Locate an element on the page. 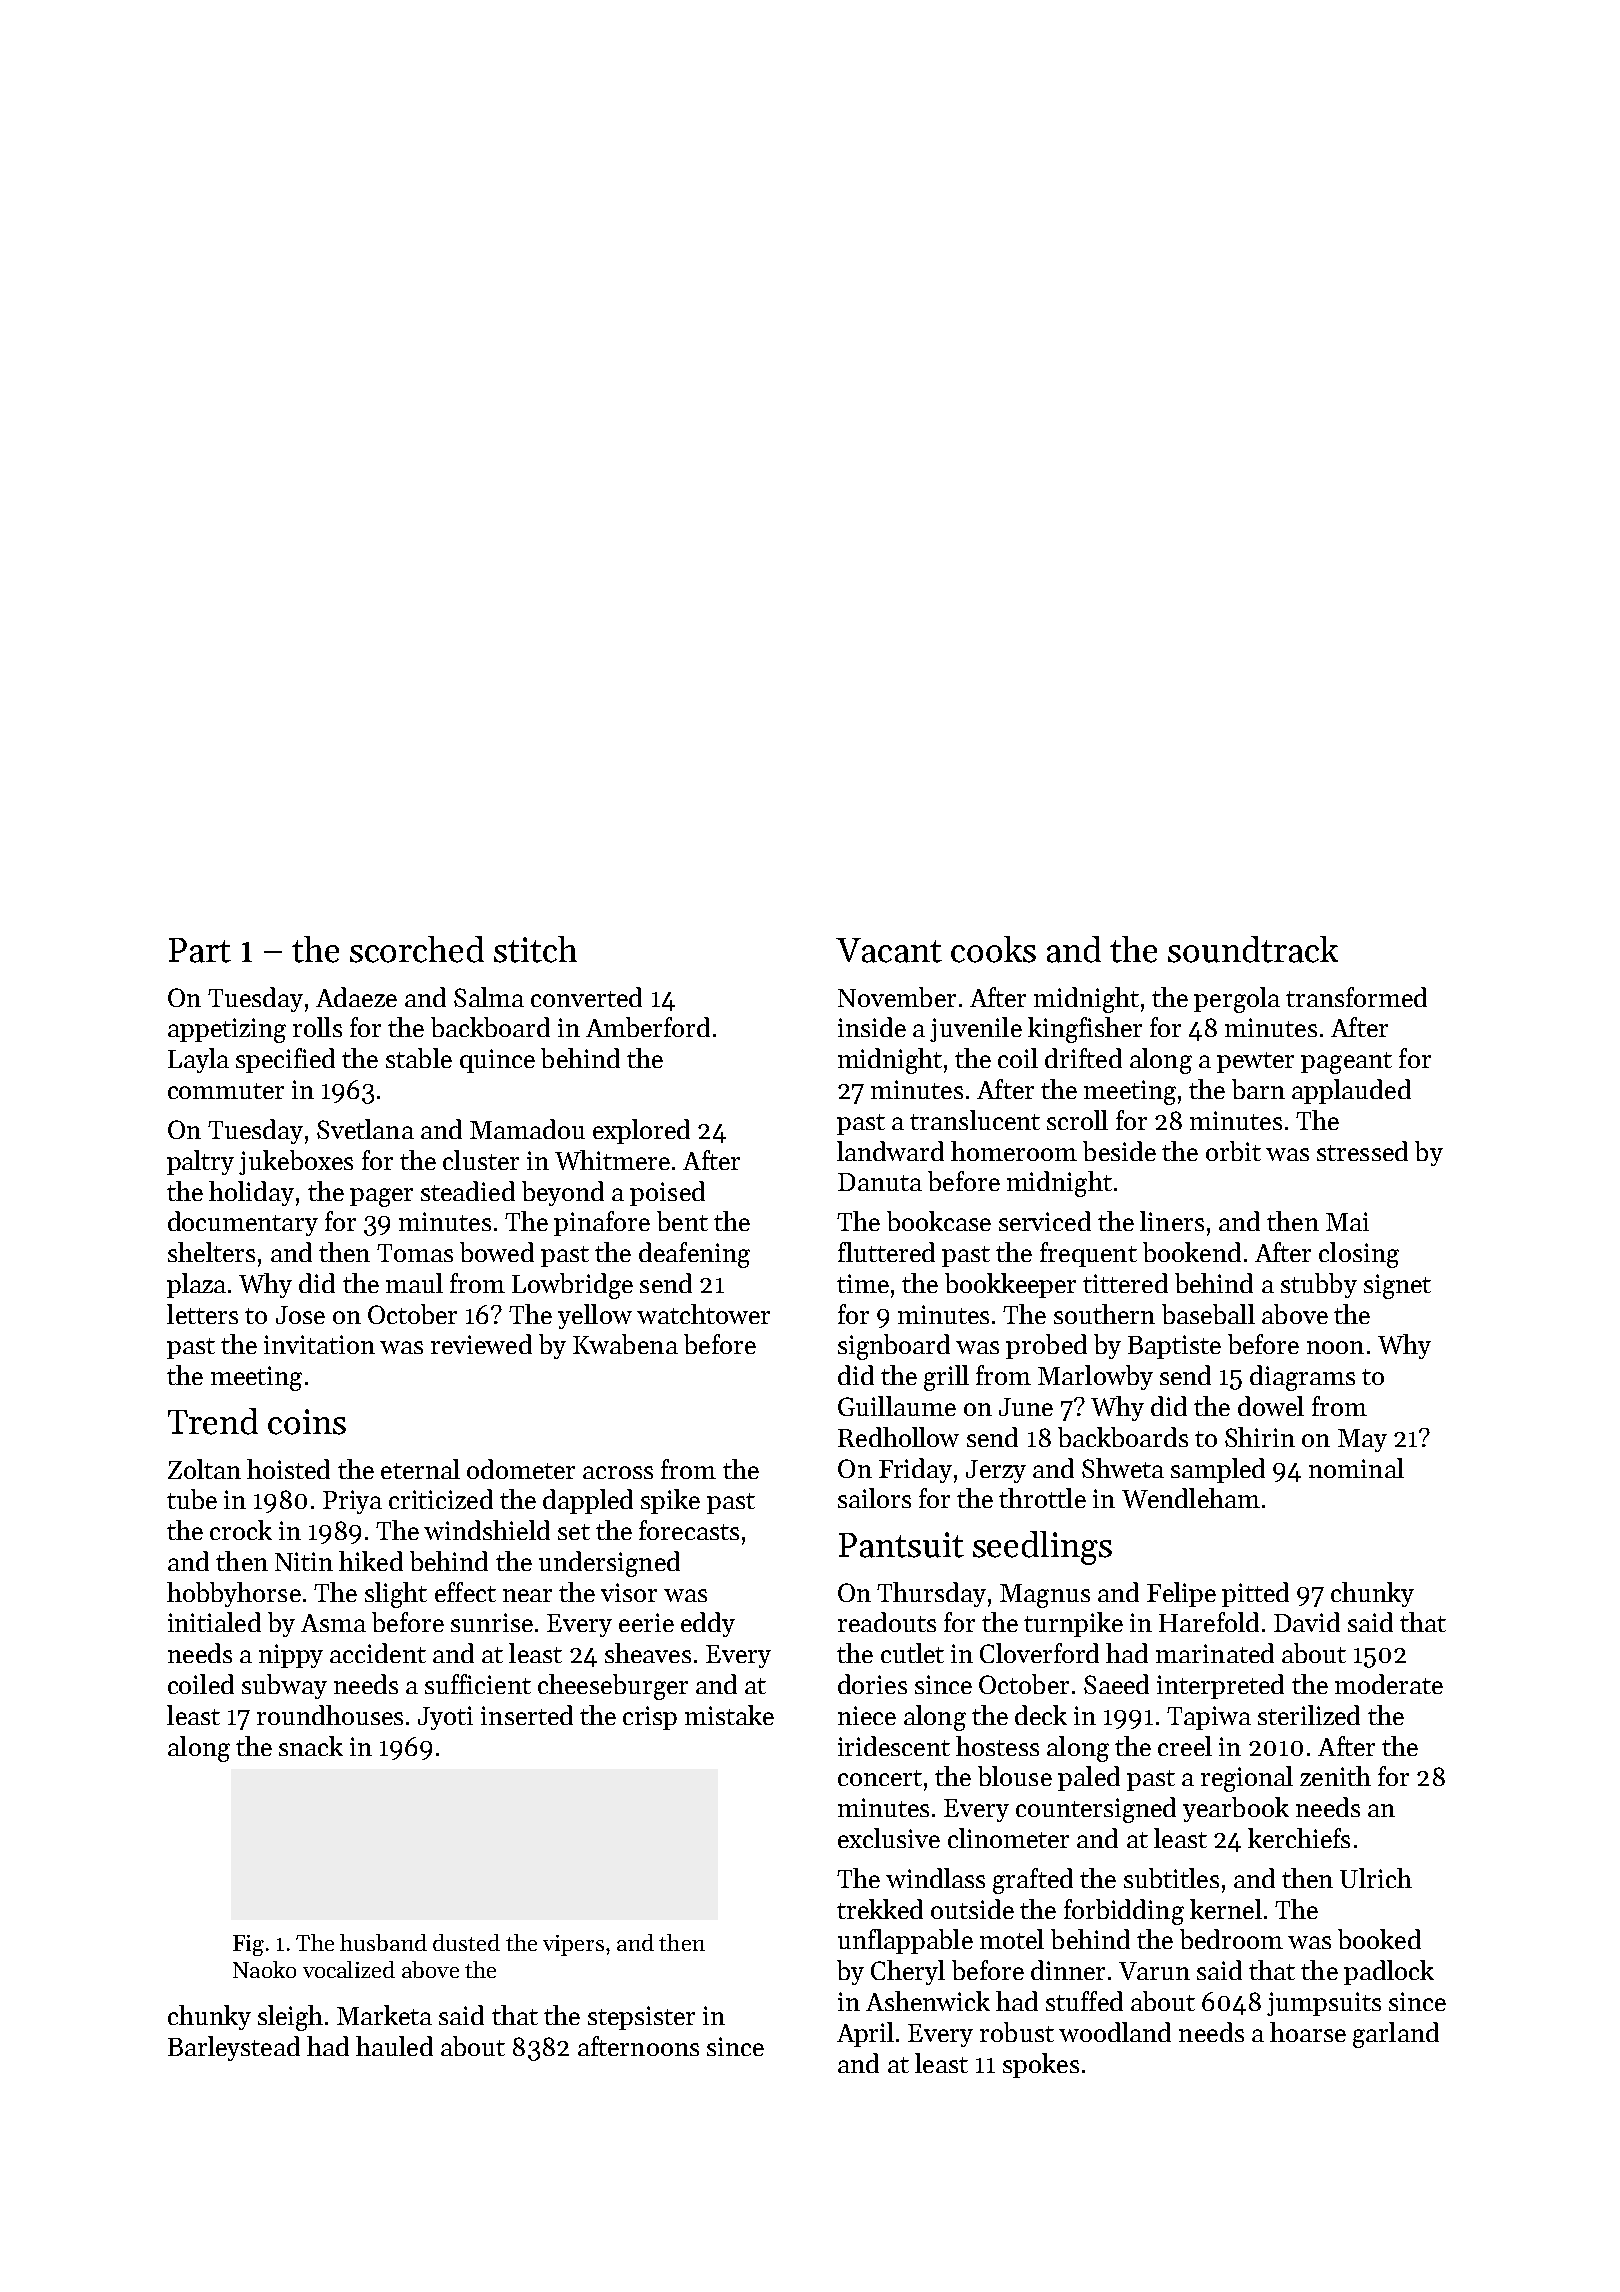 The width and height of the document is (1620, 2292). odometer is located at coordinates (521, 1469).
